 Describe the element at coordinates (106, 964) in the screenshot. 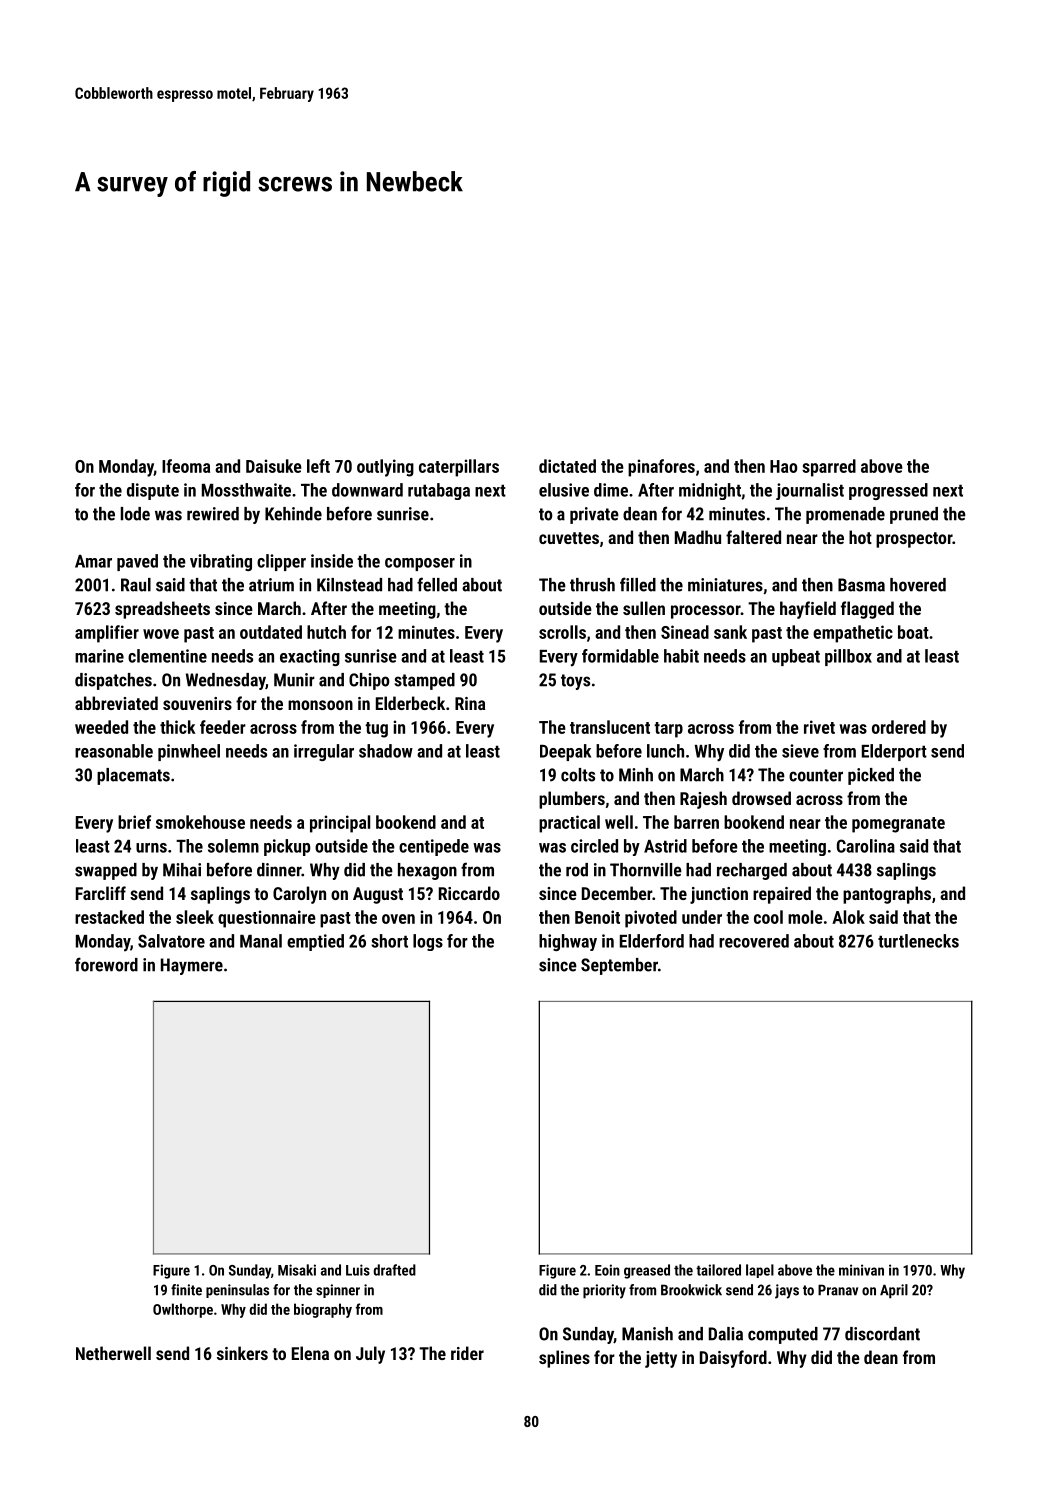

I see `foreword` at that location.
